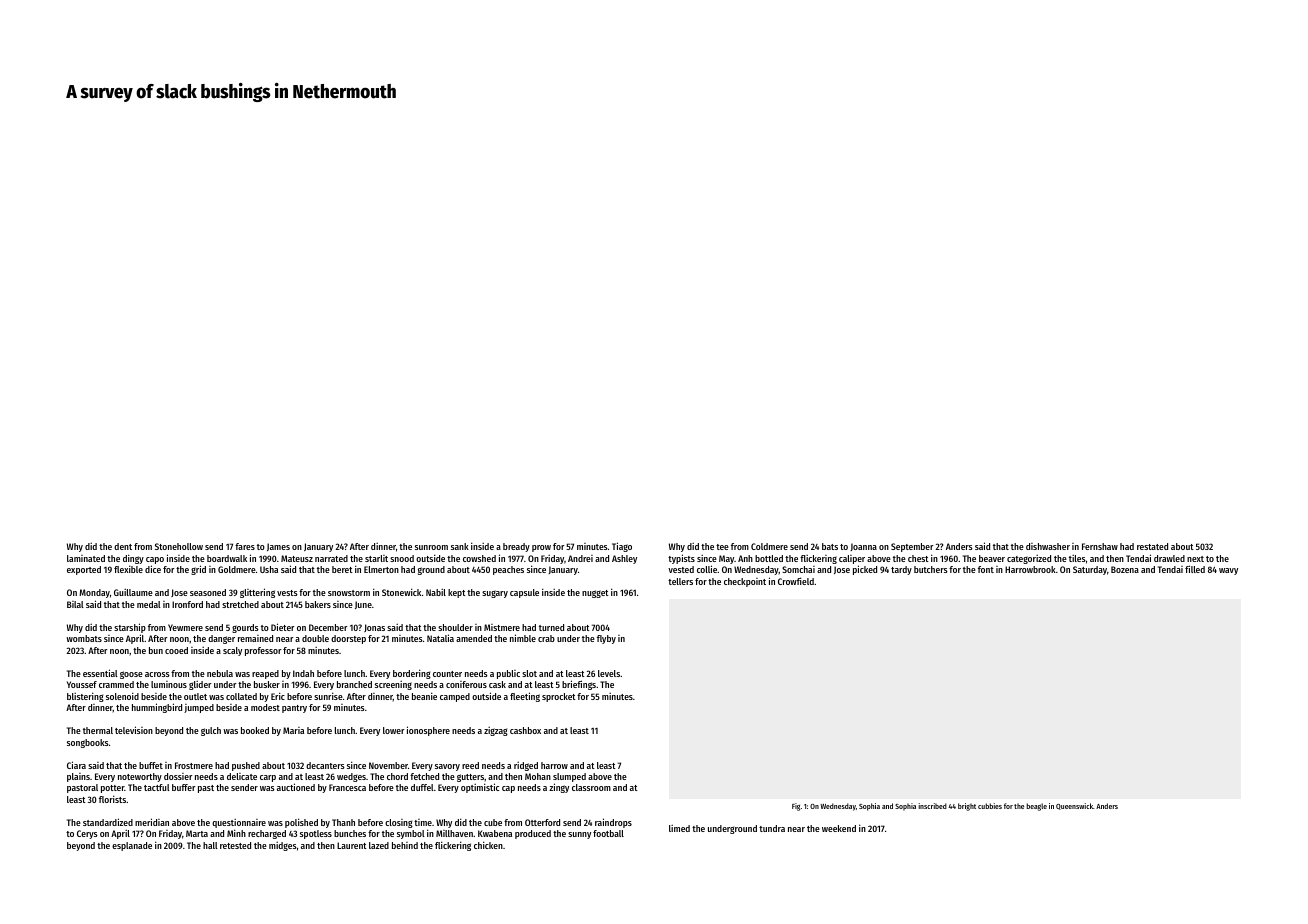 Image resolution: width=1308 pixels, height=924 pixels. I want to click on dishwasher, so click(1048, 546).
